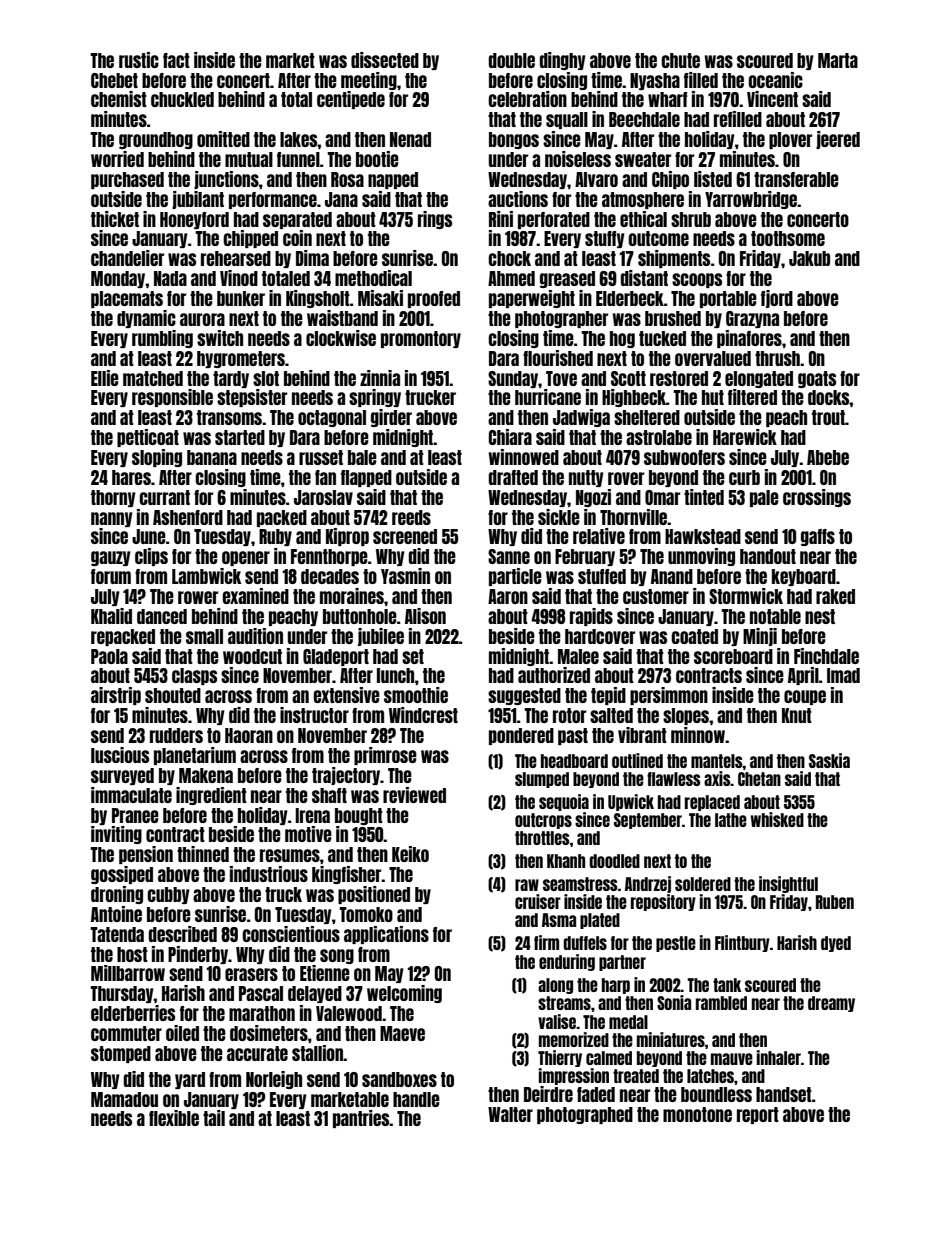  Describe the element at coordinates (223, 139) in the image. I see `omitted` at that location.
